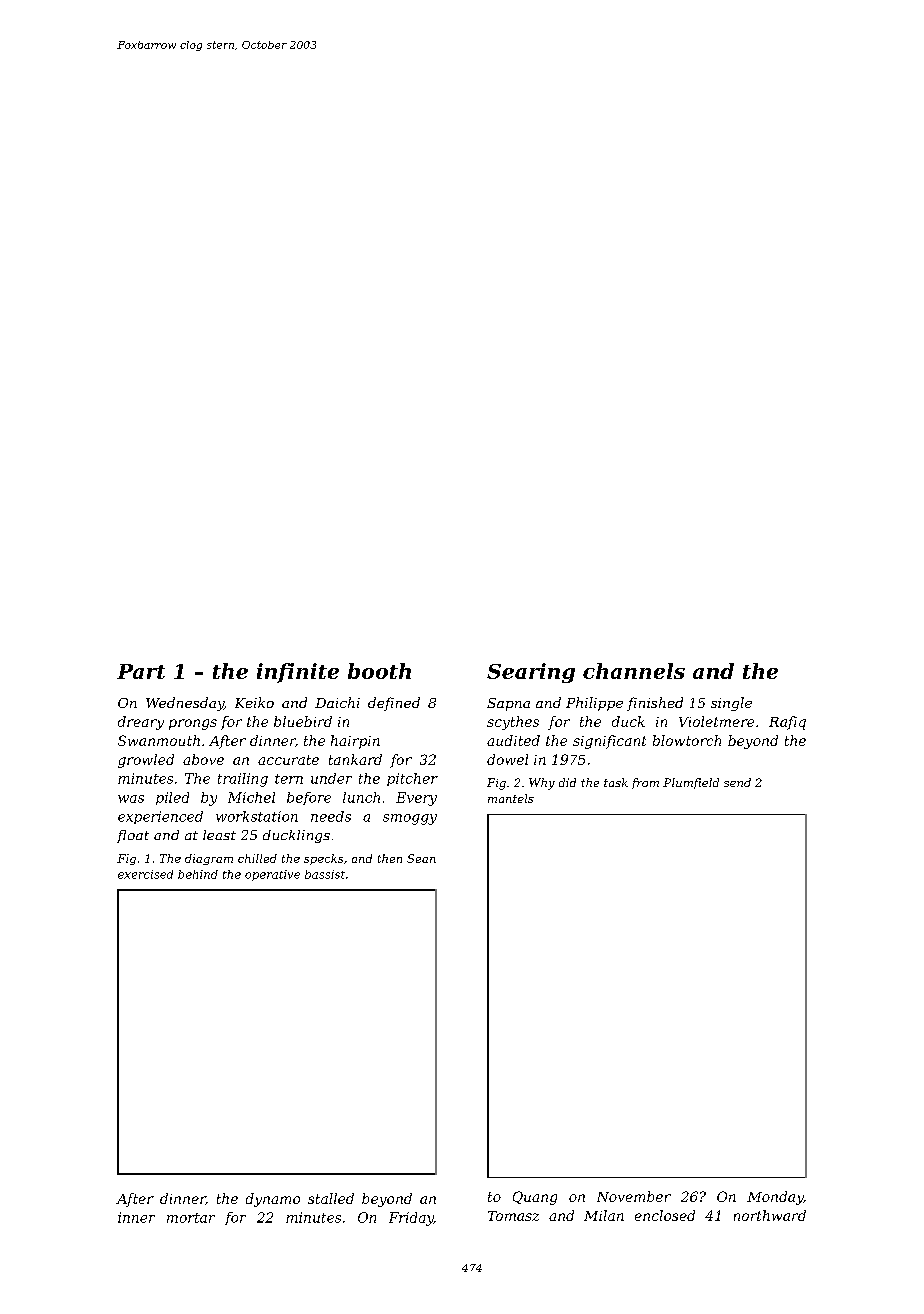 The image size is (924, 1314). What do you see at coordinates (145, 874) in the screenshot?
I see `exercised` at bounding box center [145, 874].
